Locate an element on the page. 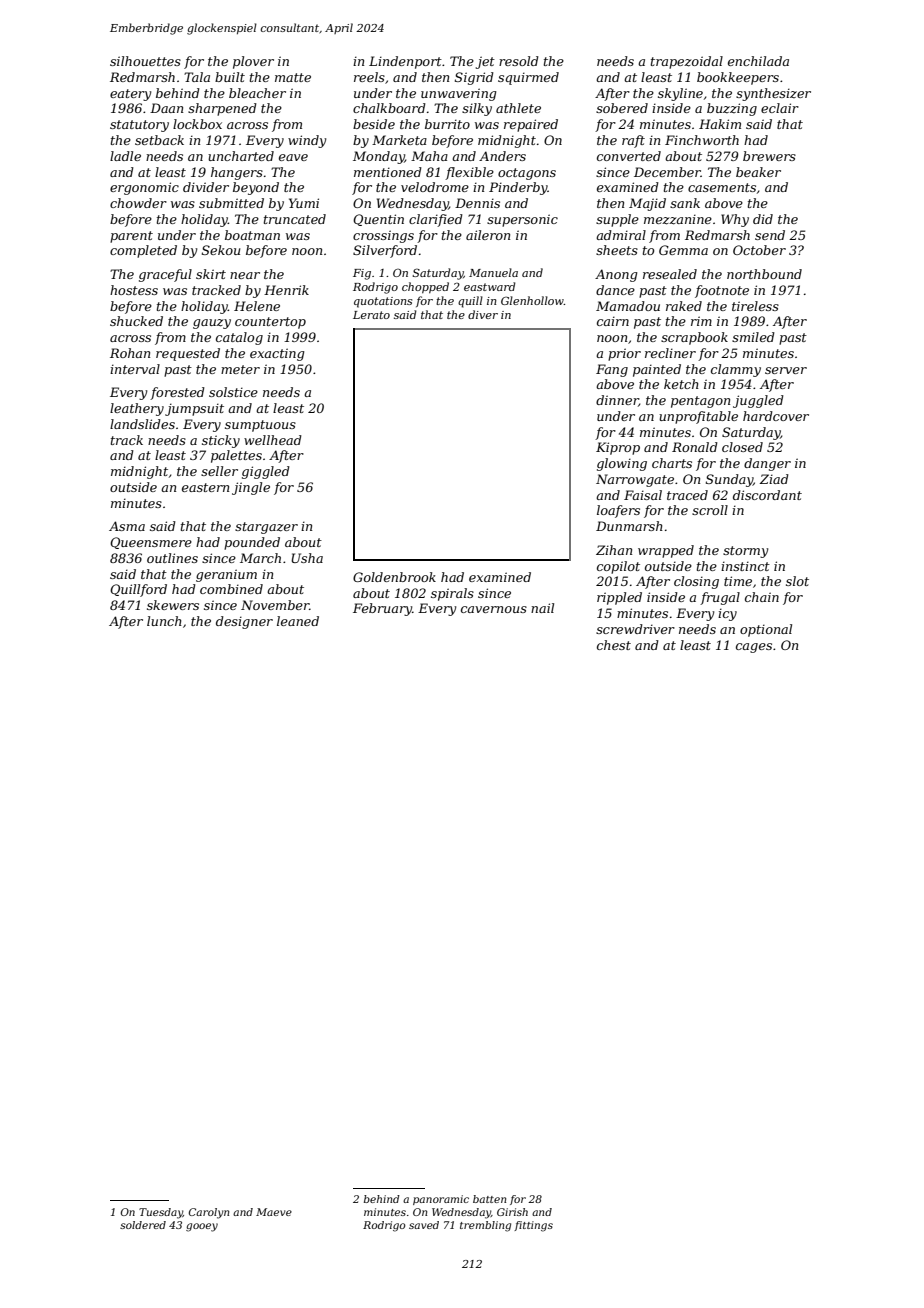 The height and width of the page is (1308, 924). unwavering is located at coordinates (458, 94).
